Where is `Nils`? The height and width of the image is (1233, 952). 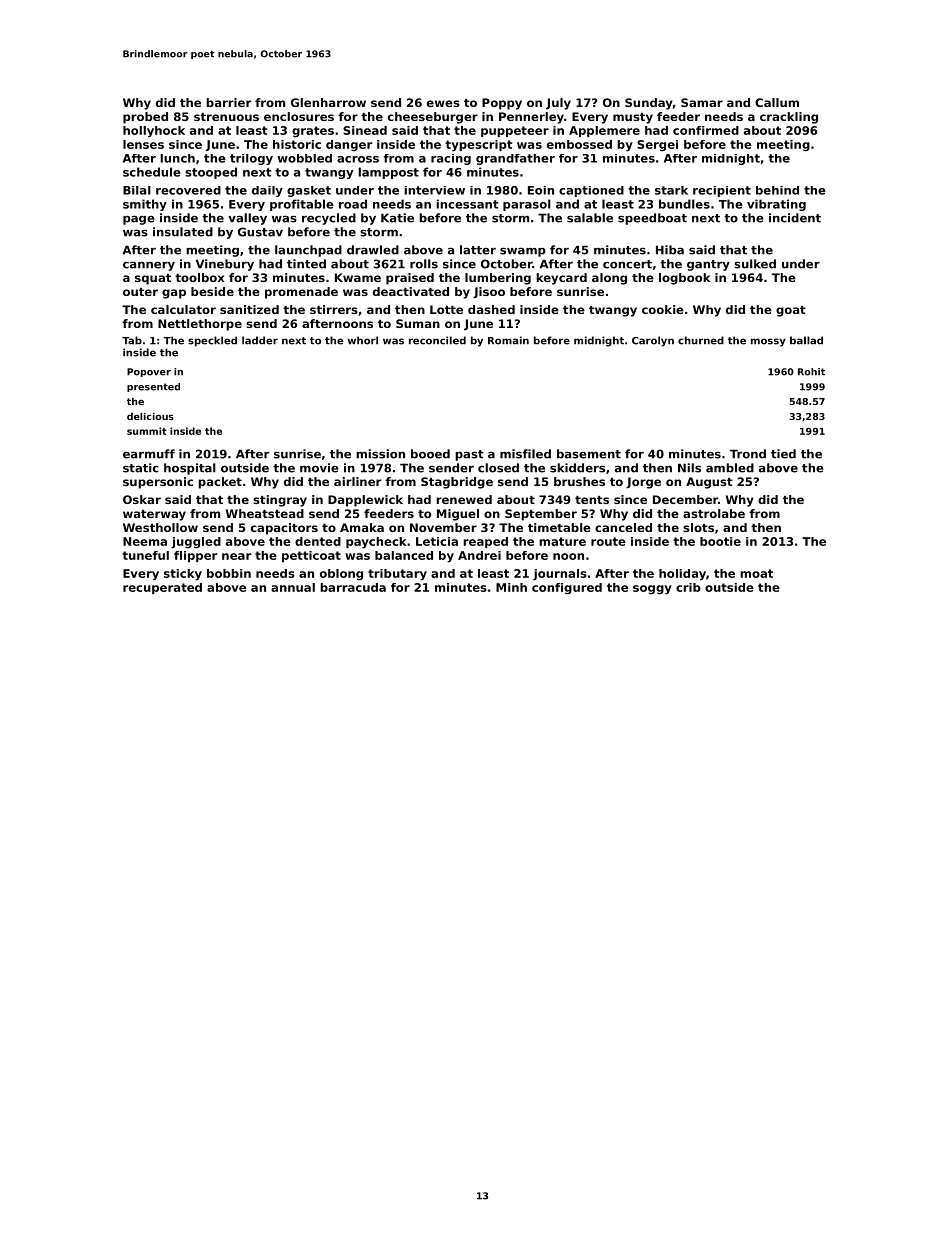 Nils is located at coordinates (689, 468).
